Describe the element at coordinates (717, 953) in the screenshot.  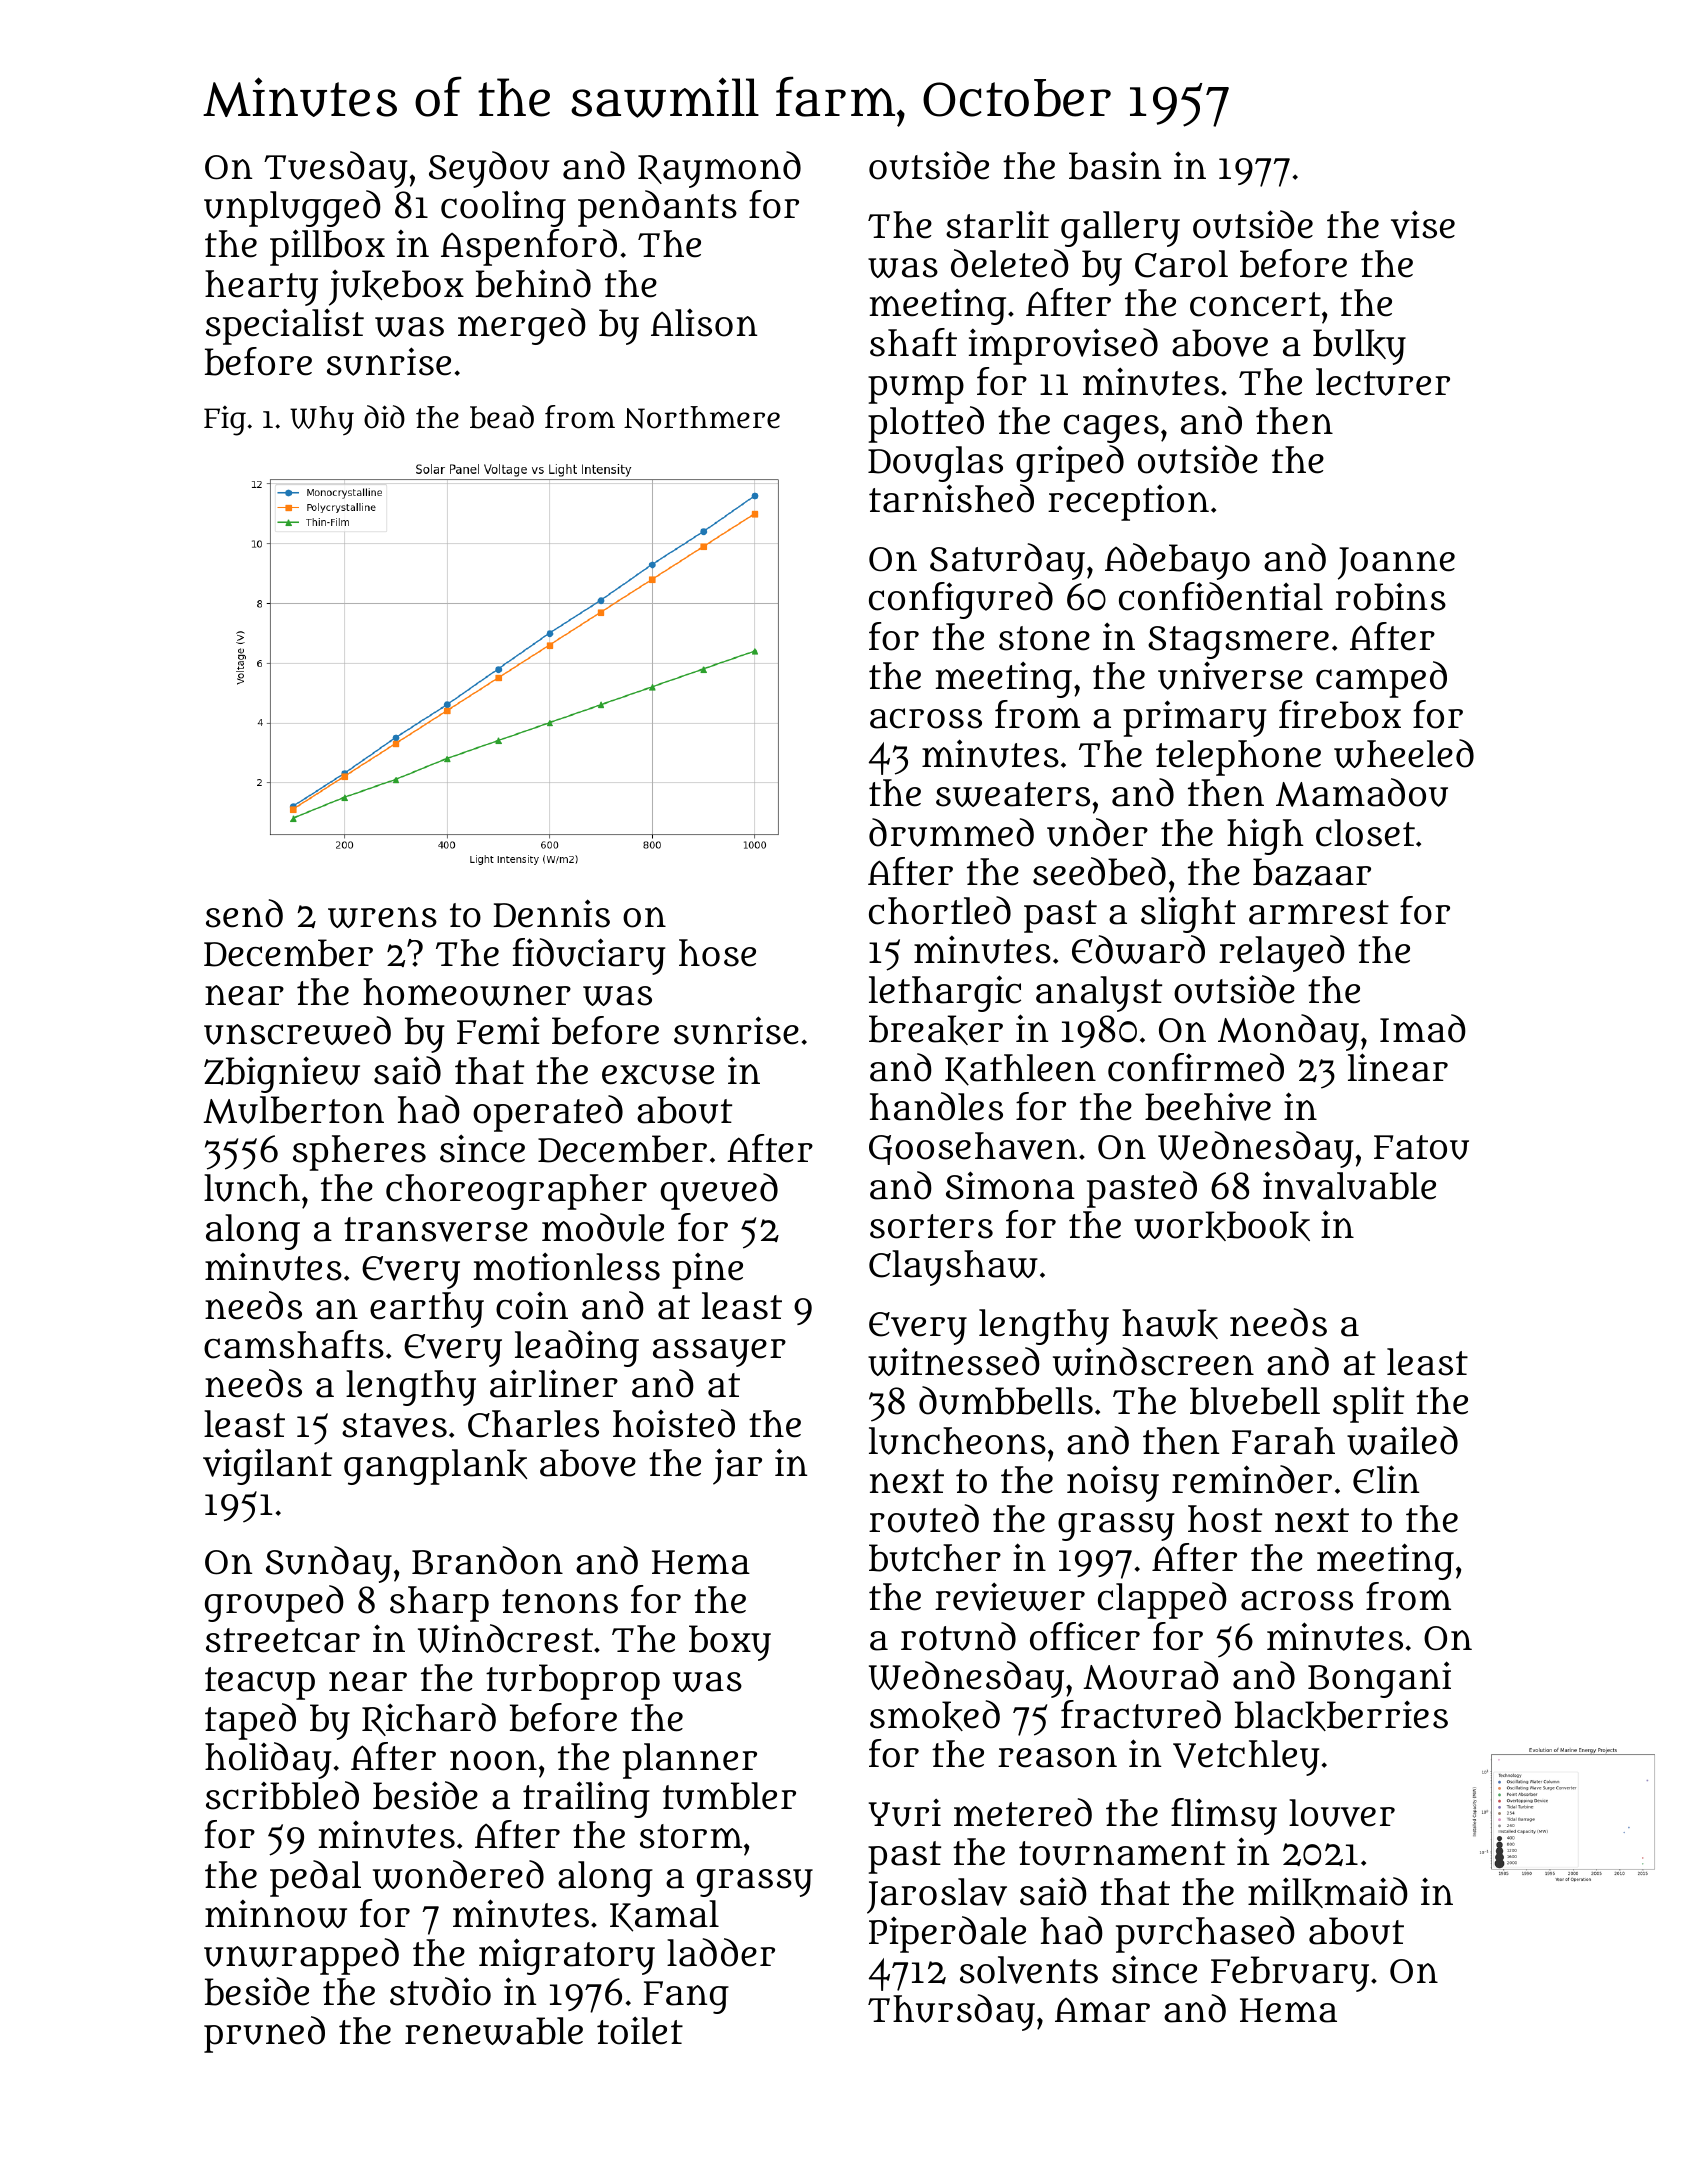
I see `hose` at that location.
